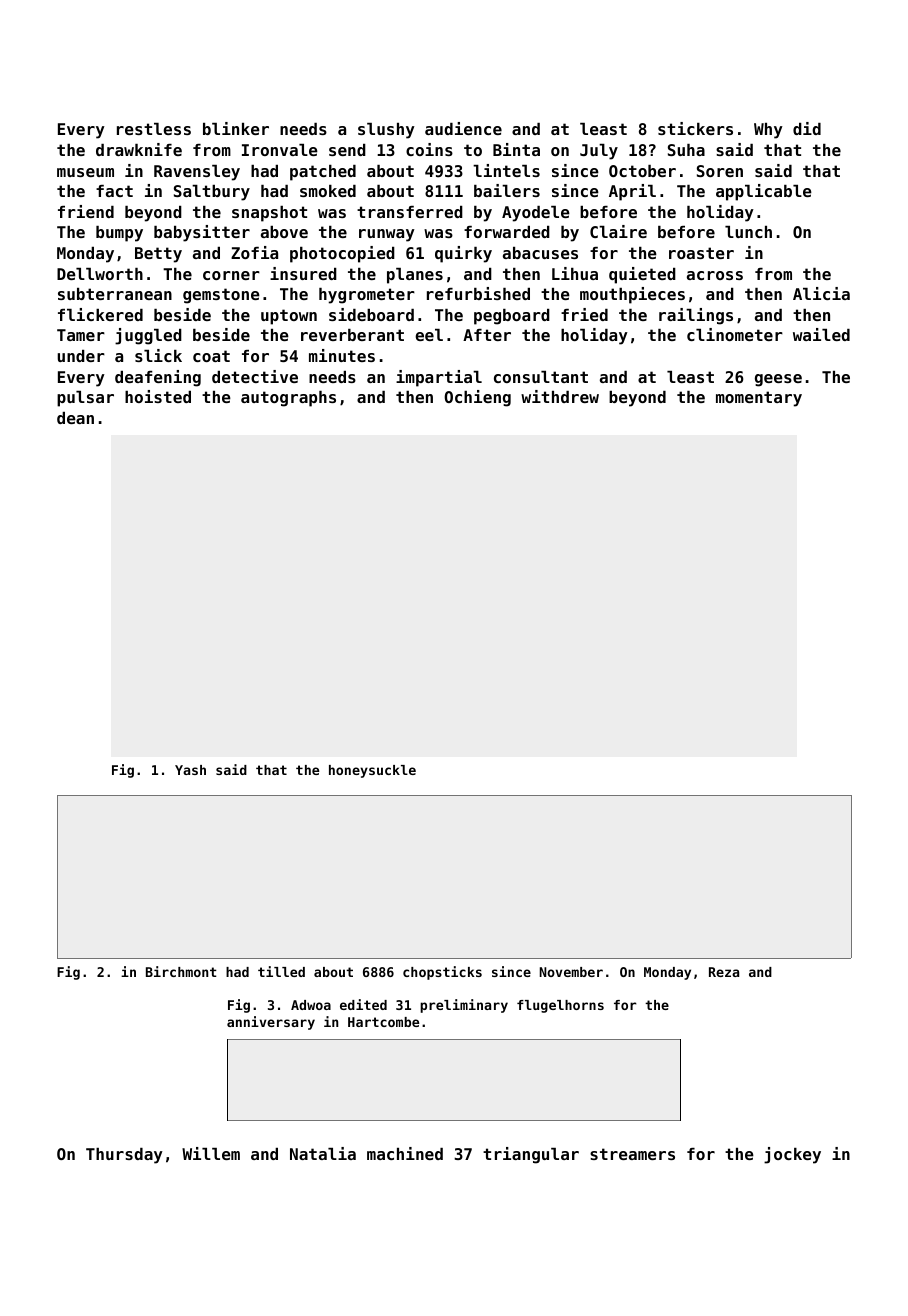 This screenshot has width=908, height=1316. Describe the element at coordinates (724, 972) in the screenshot. I see `Reza` at that location.
